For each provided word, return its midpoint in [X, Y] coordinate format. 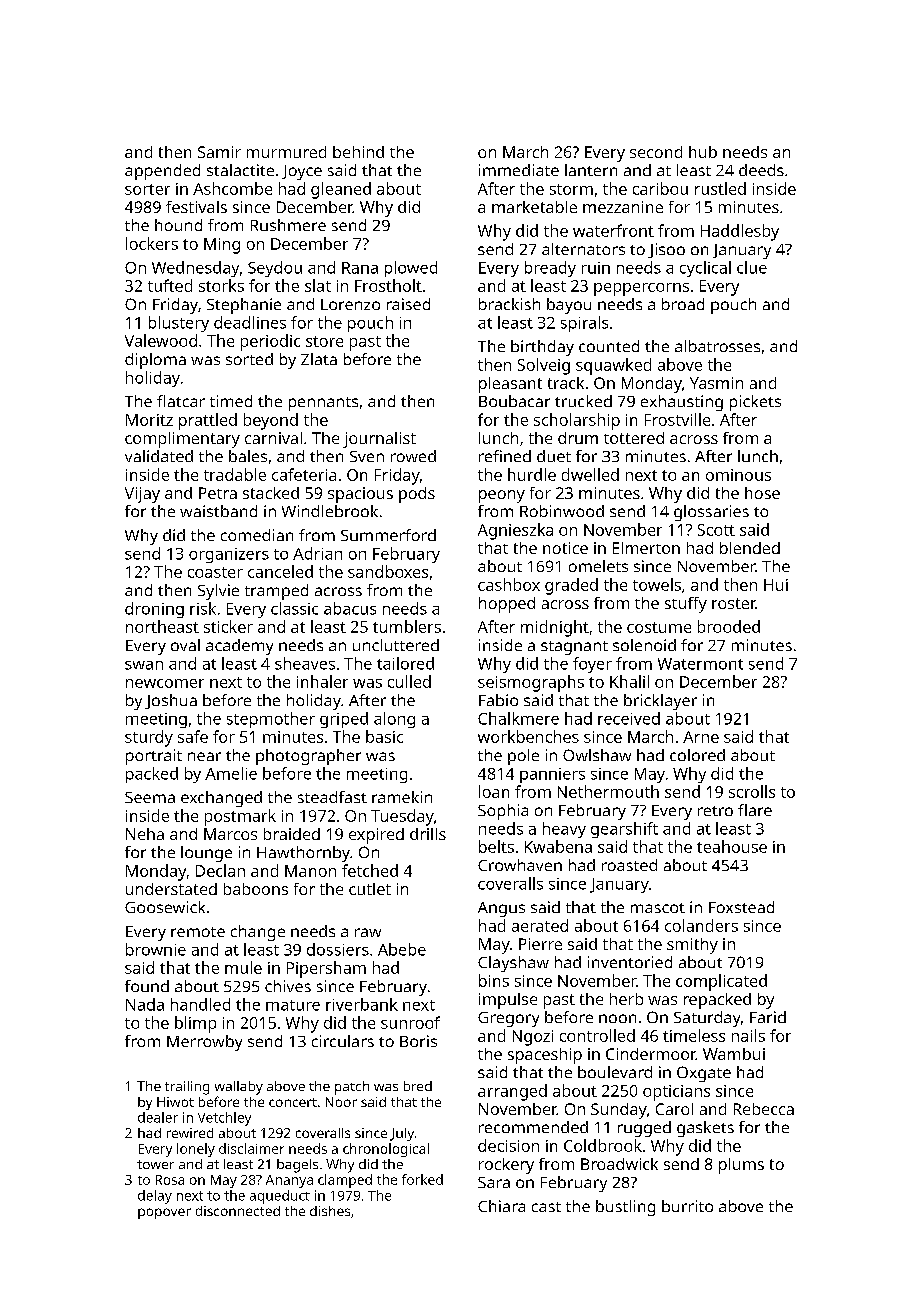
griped [344, 720]
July [402, 1134]
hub [703, 152]
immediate [519, 170]
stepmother [271, 720]
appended [162, 172]
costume [659, 627]
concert [293, 1102]
